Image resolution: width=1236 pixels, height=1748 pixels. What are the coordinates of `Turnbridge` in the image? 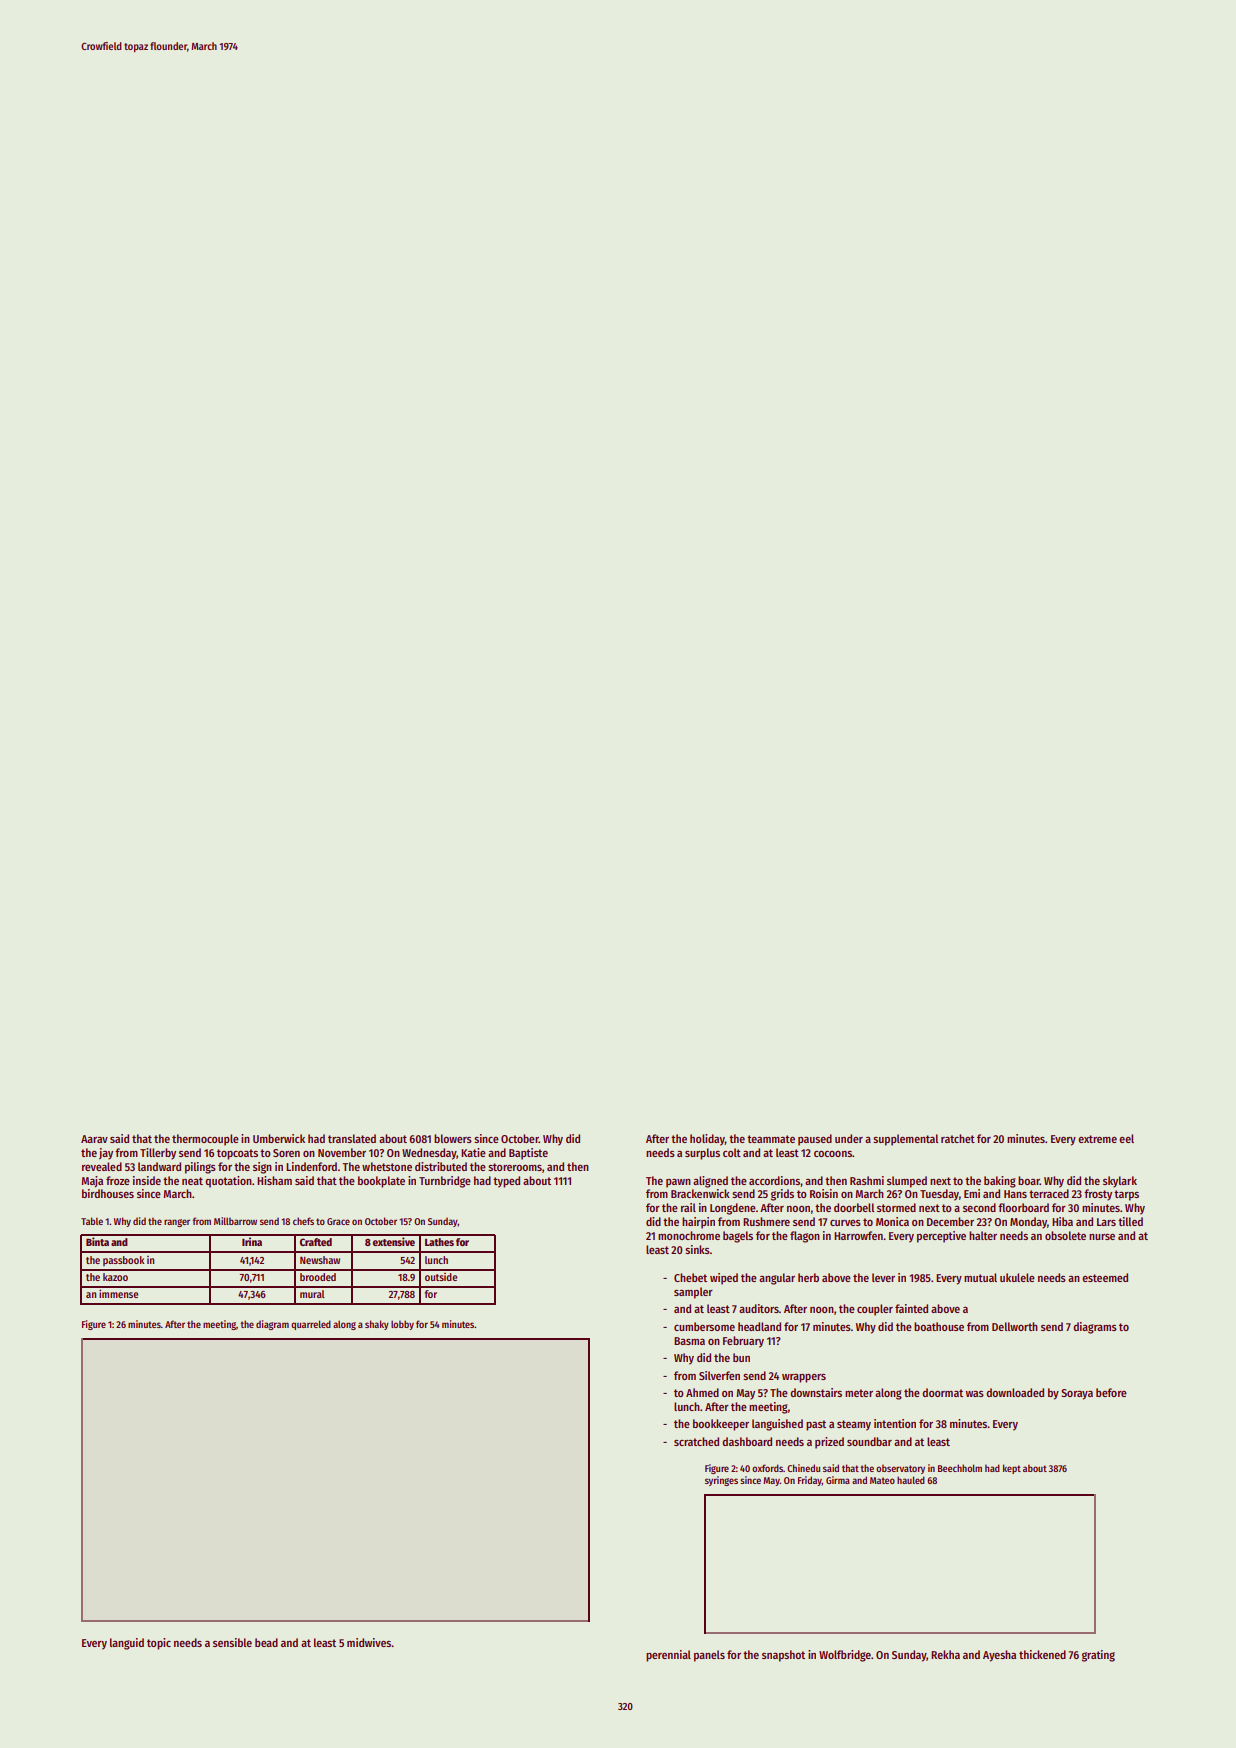 It's located at (445, 1182).
